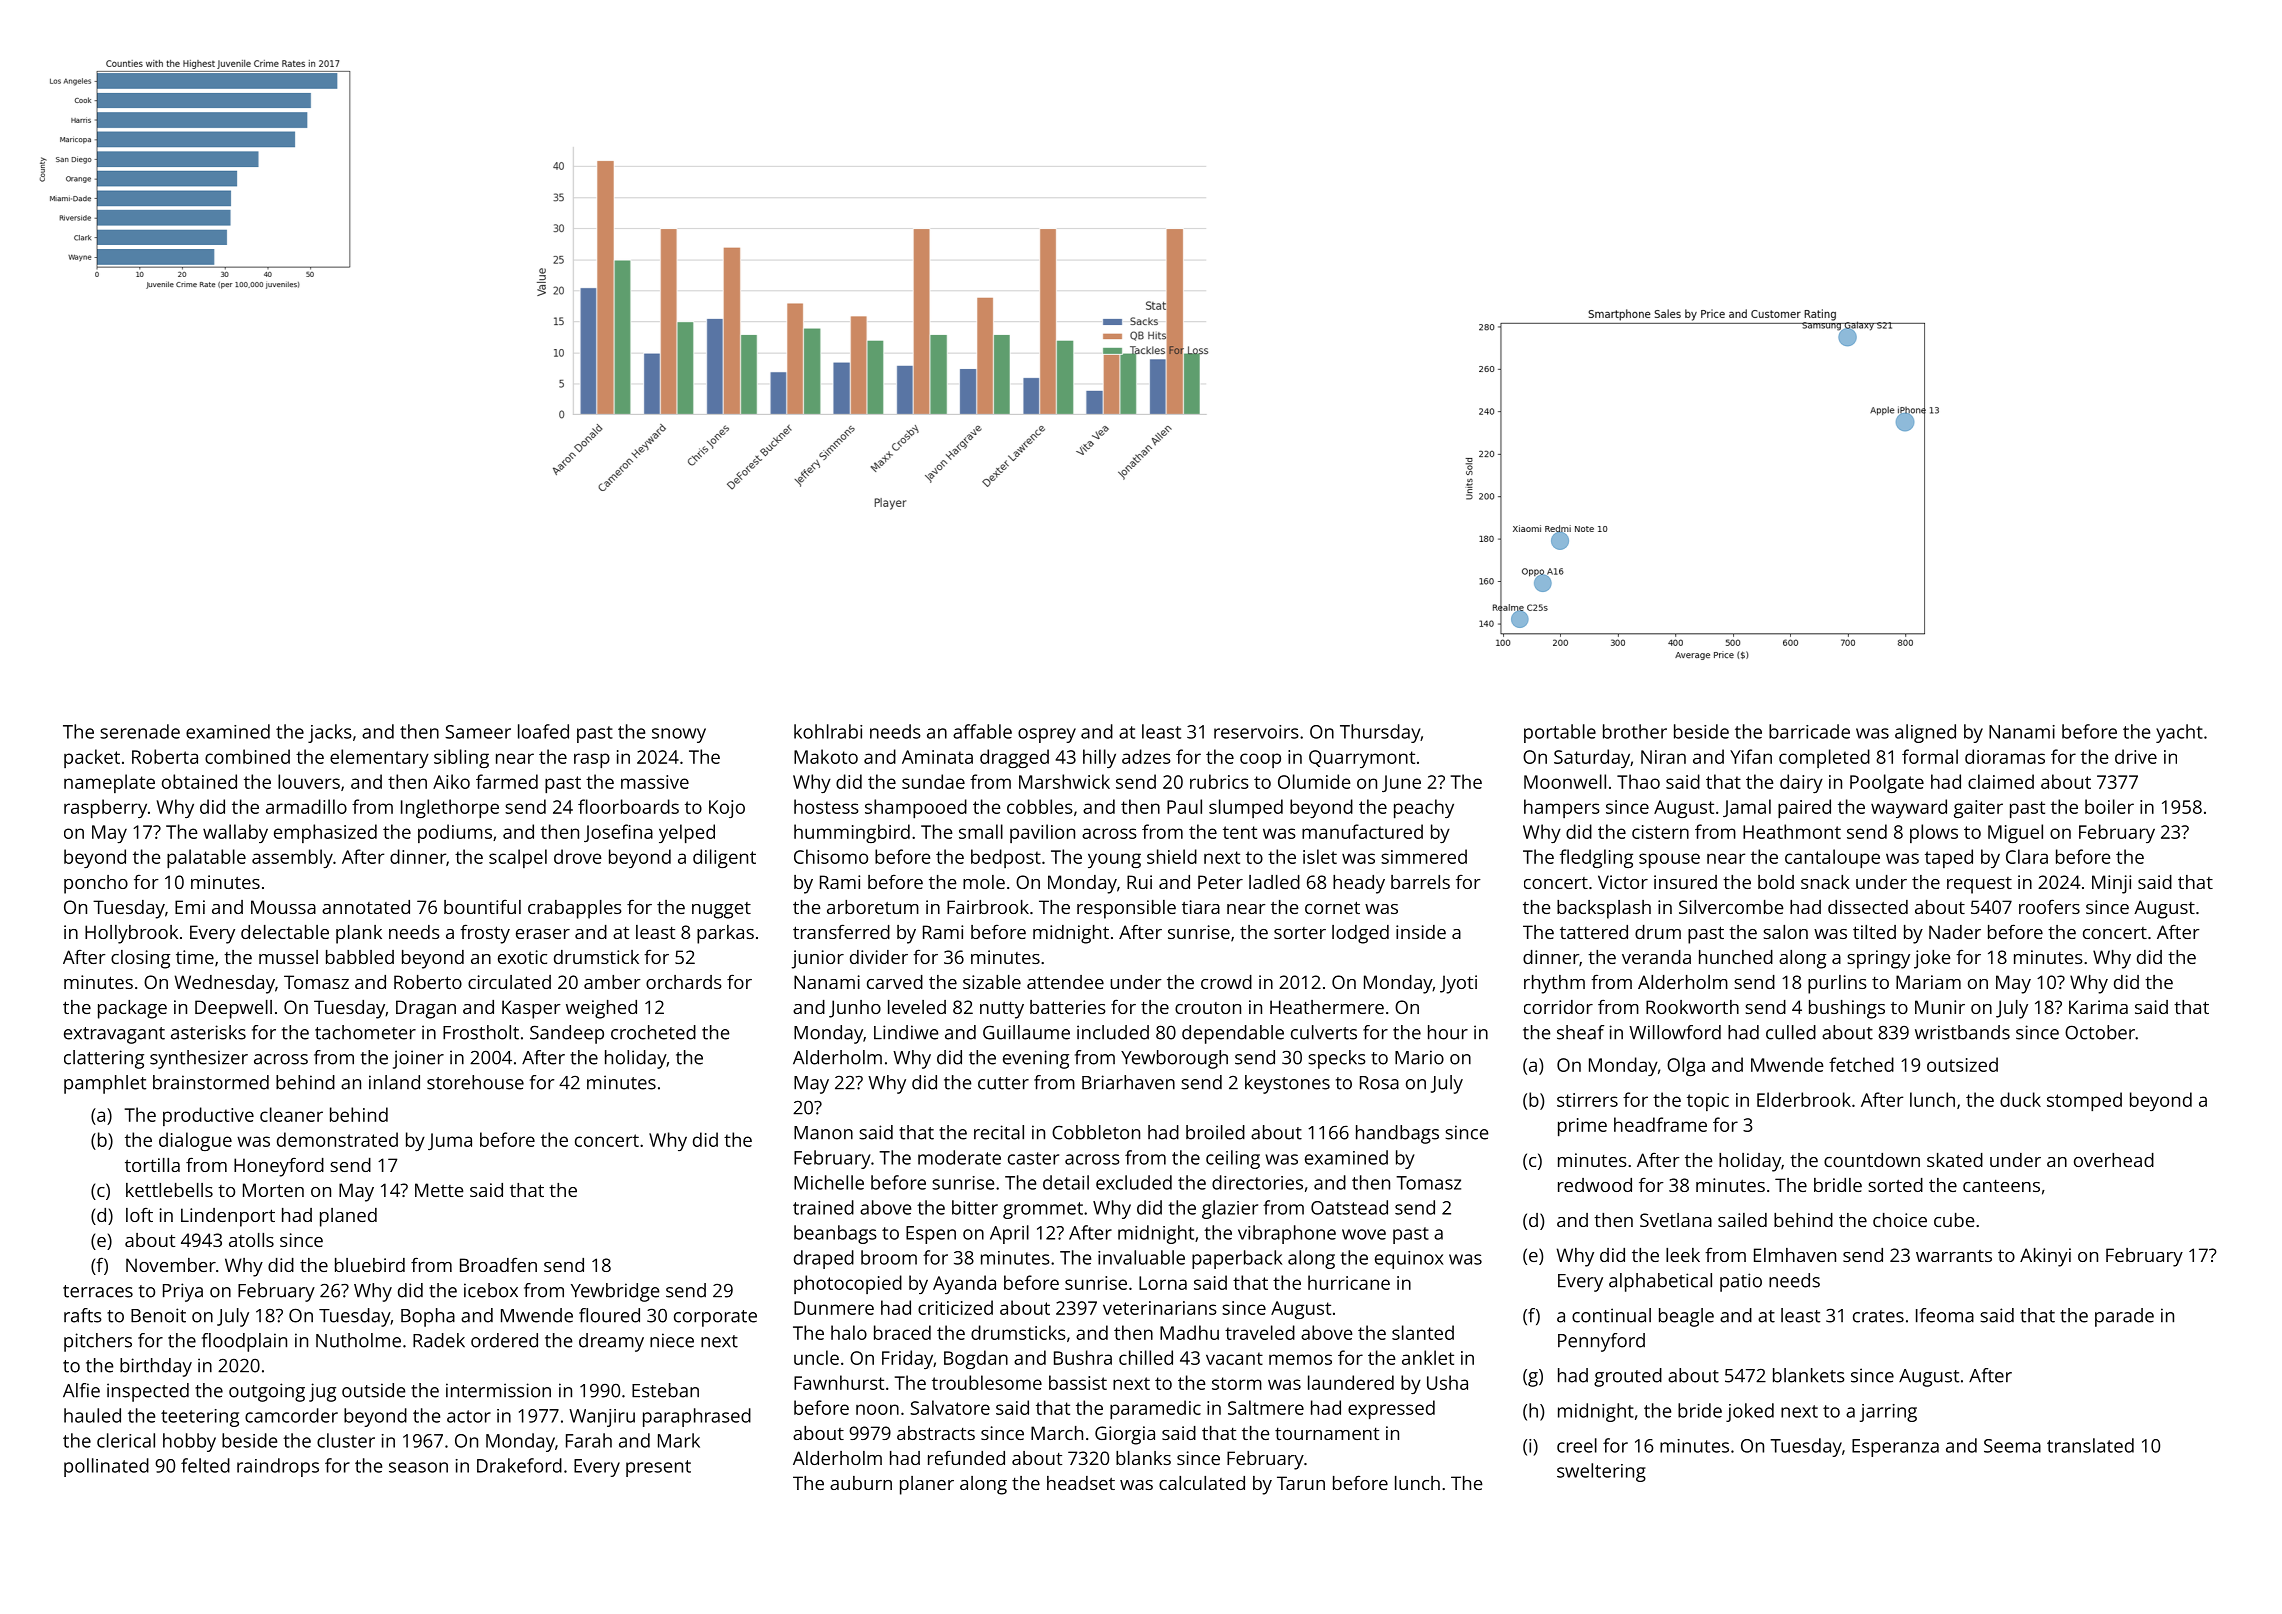 The width and height of the image is (2282, 1614). What do you see at coordinates (1349, 1207) in the image?
I see `Oatstead` at bounding box center [1349, 1207].
